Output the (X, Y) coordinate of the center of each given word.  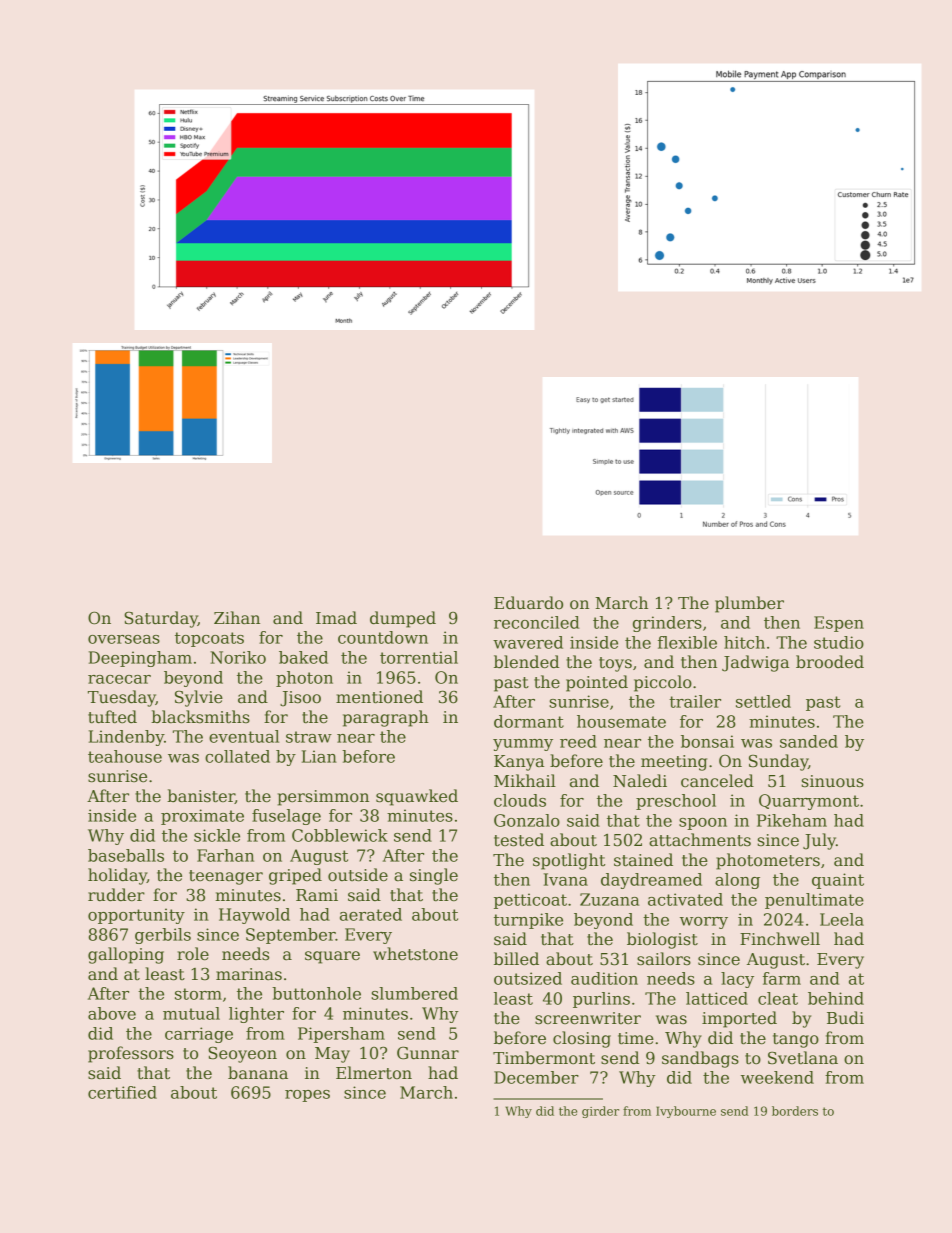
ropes (307, 1096)
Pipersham (341, 1035)
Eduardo (528, 603)
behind (836, 998)
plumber (749, 604)
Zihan (237, 618)
